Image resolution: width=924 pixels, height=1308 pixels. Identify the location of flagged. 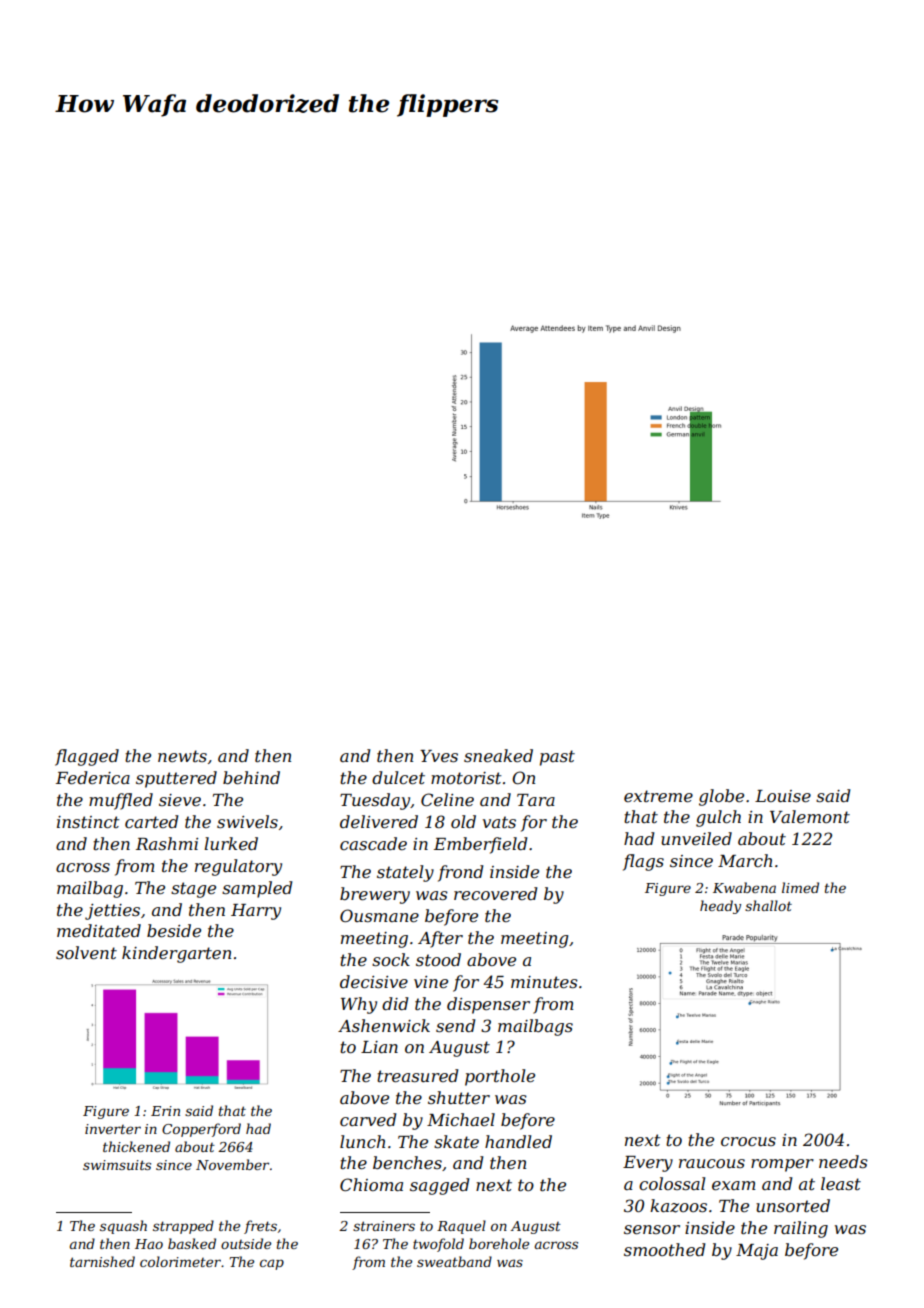
(87, 757).
